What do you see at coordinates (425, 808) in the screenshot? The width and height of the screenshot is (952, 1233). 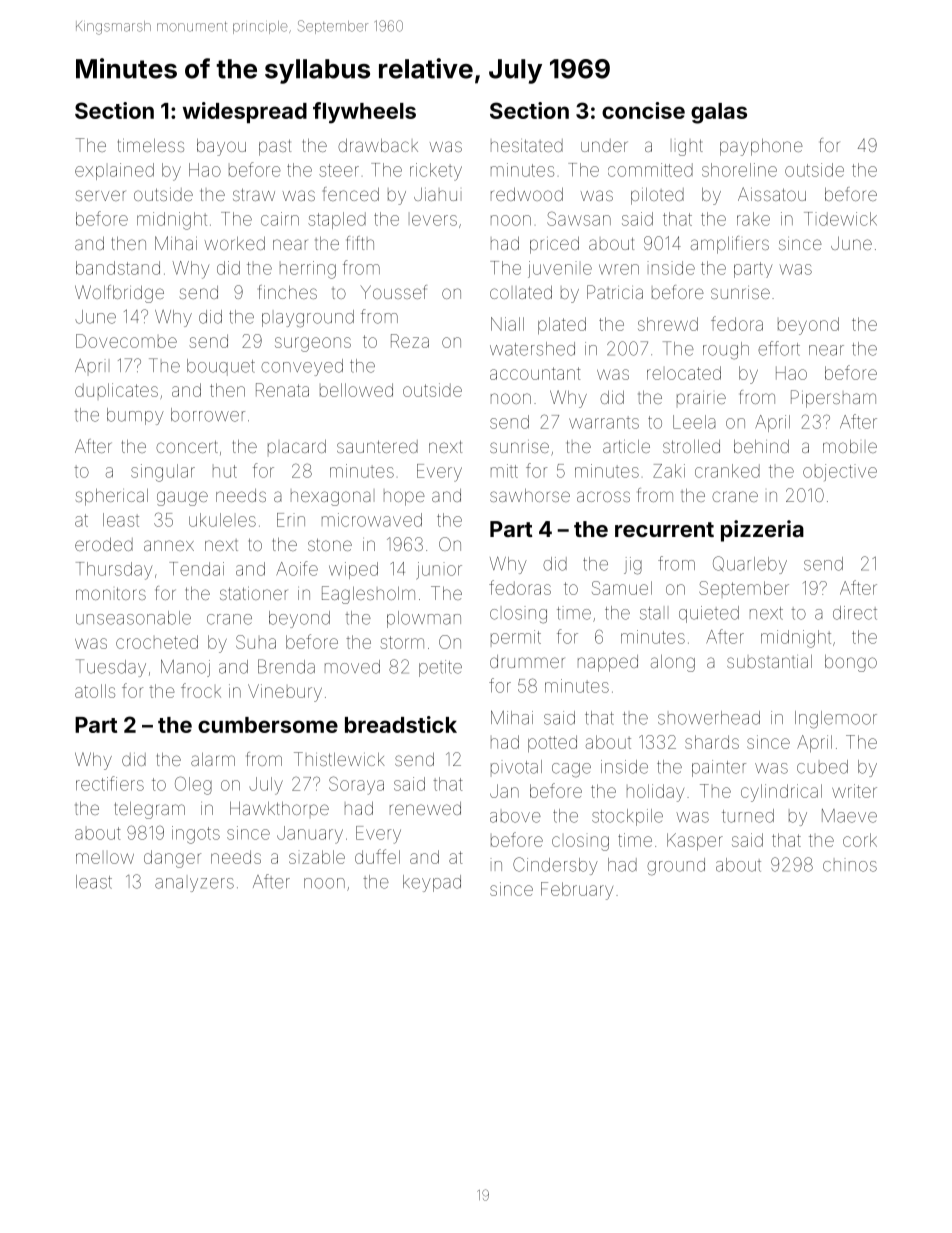 I see `renewed` at bounding box center [425, 808].
